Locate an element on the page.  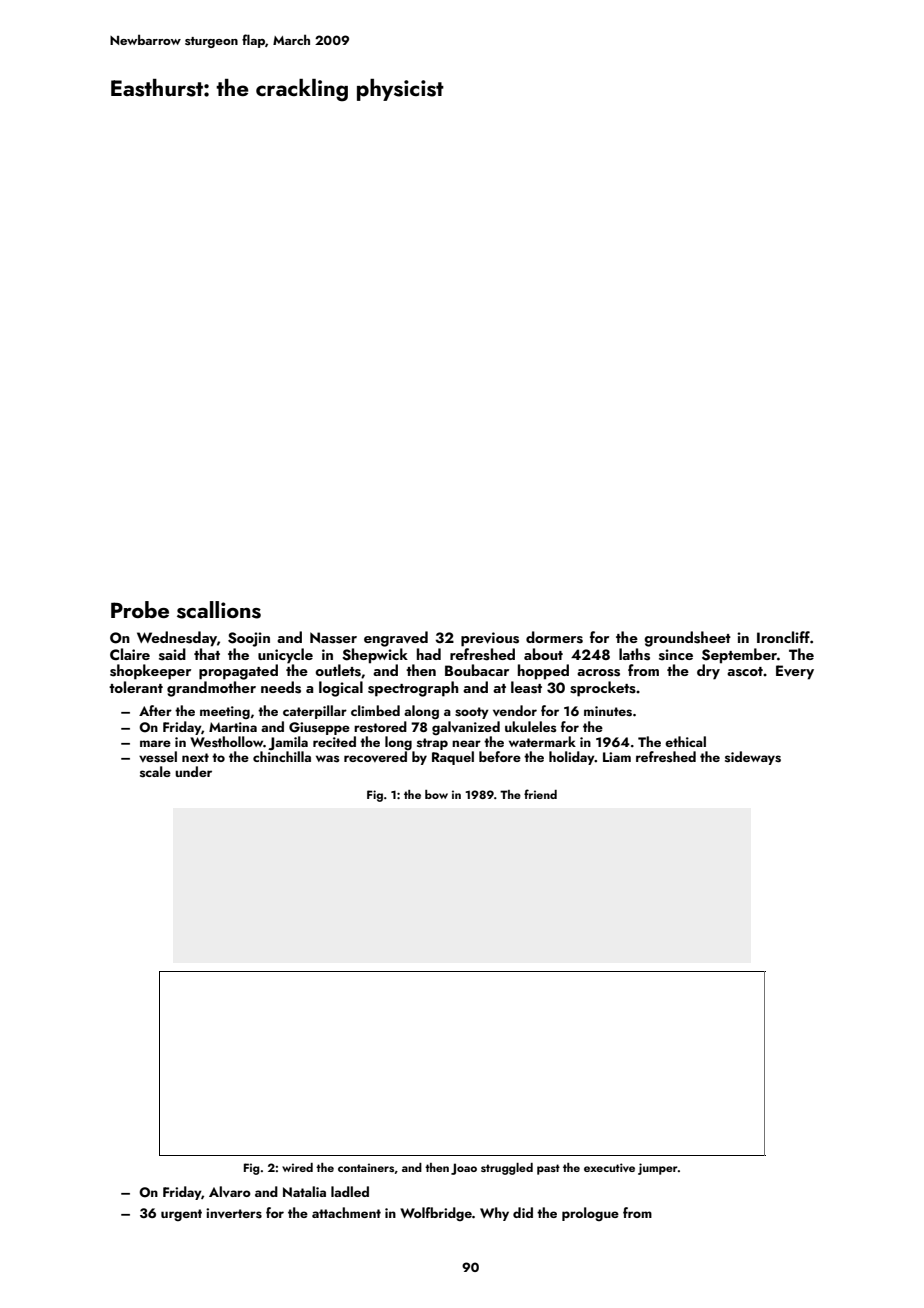
bow is located at coordinates (436, 794).
